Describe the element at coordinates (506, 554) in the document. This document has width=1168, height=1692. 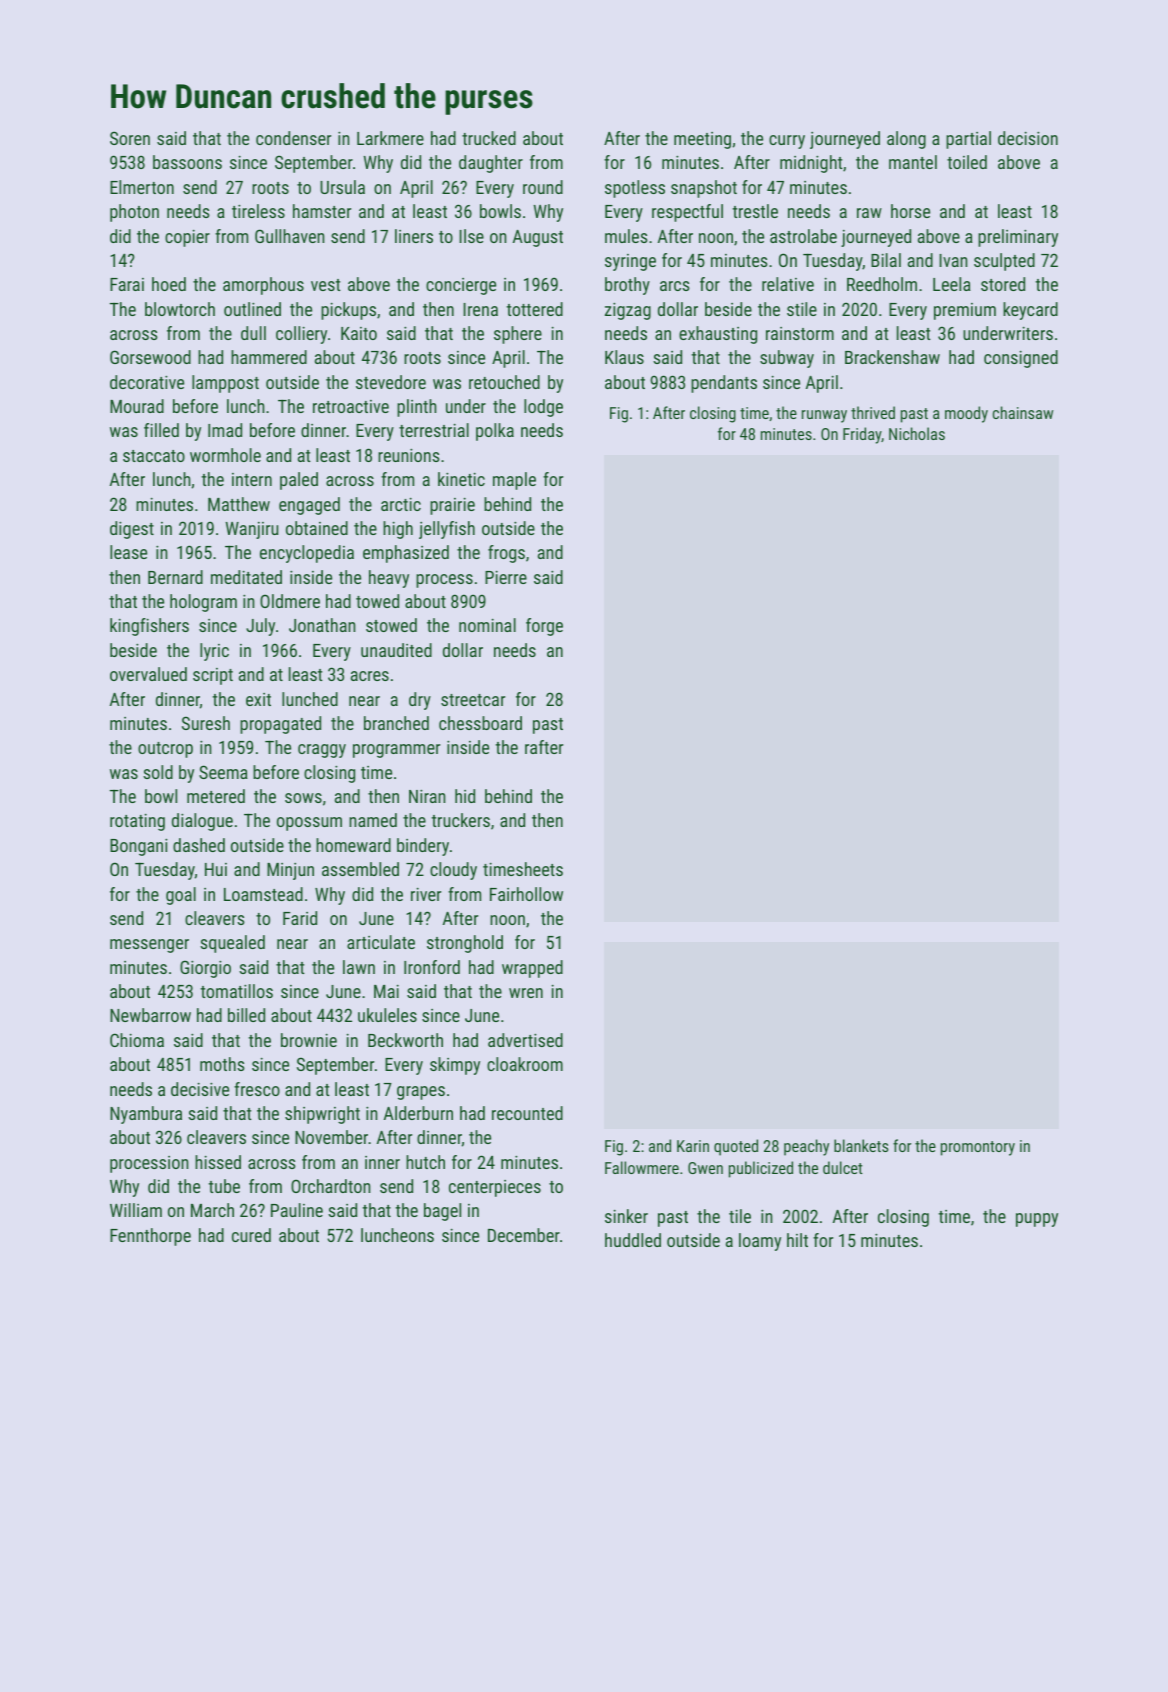
I see `frogs` at that location.
